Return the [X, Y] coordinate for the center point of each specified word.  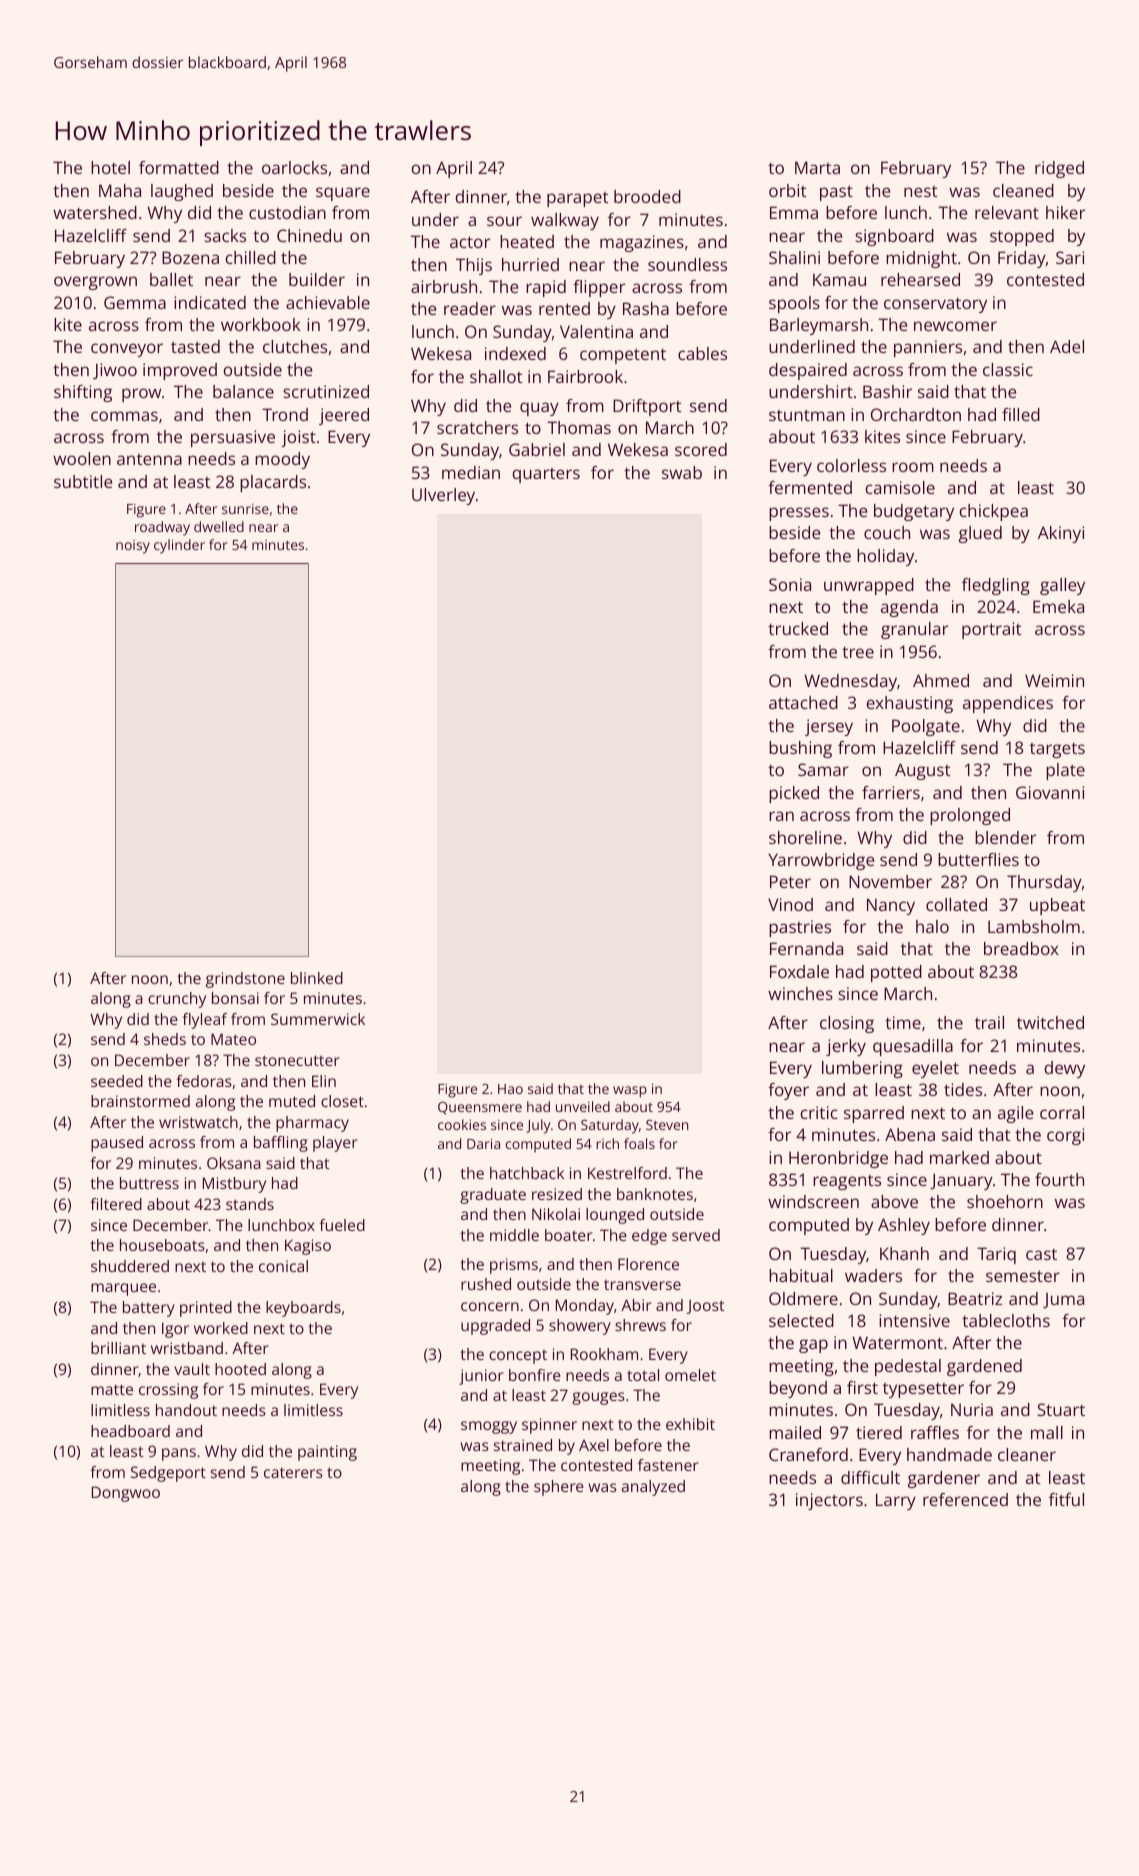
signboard [894, 237]
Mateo [233, 1039]
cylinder [179, 546]
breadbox [1021, 948]
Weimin [1054, 680]
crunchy [177, 1000]
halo [932, 926]
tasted [195, 346]
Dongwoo [126, 1494]
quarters [546, 475]
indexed [515, 353]
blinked [317, 978]
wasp [630, 1092]
